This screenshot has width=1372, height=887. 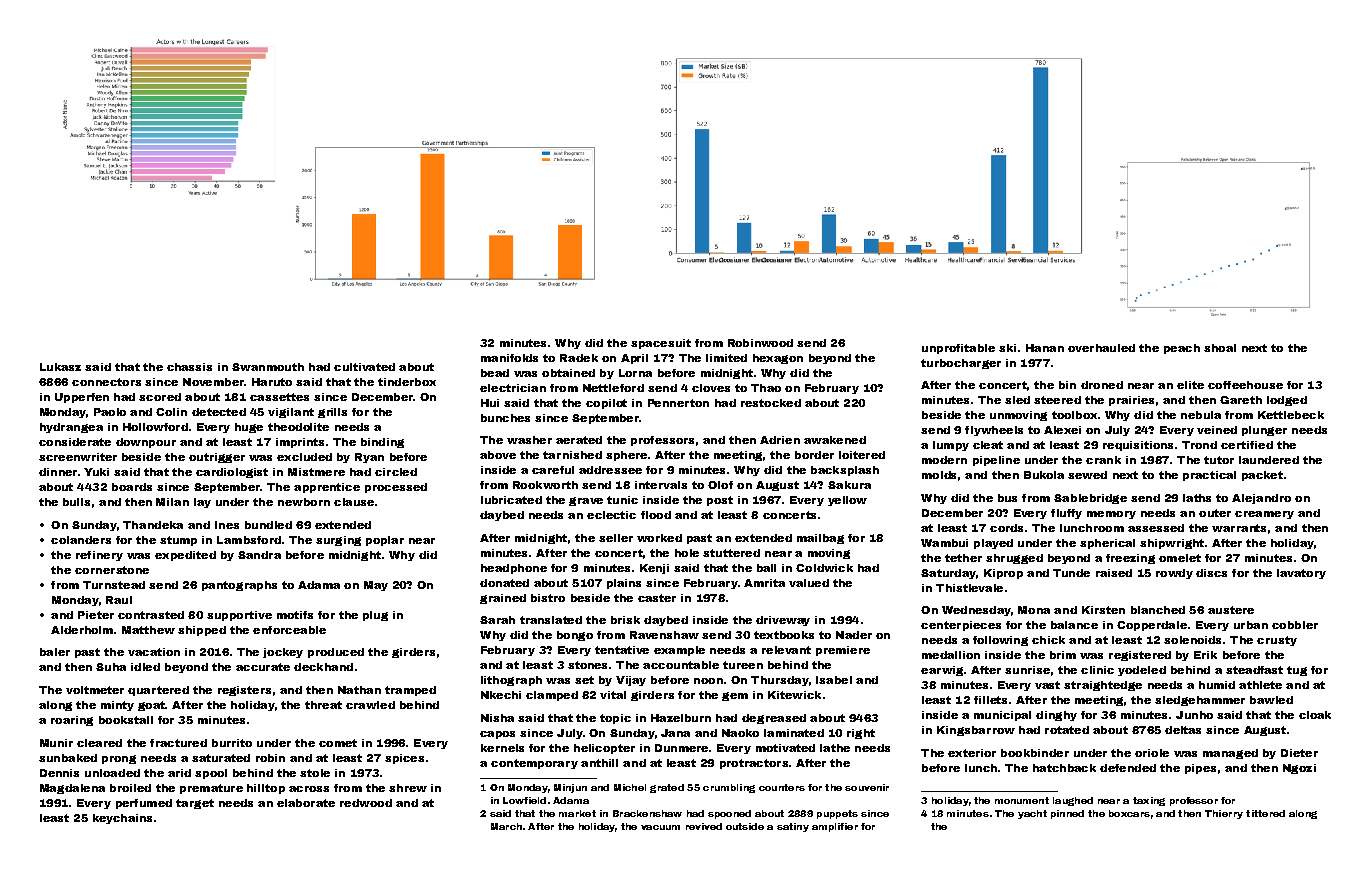 I want to click on Gareth, so click(x=1241, y=400).
